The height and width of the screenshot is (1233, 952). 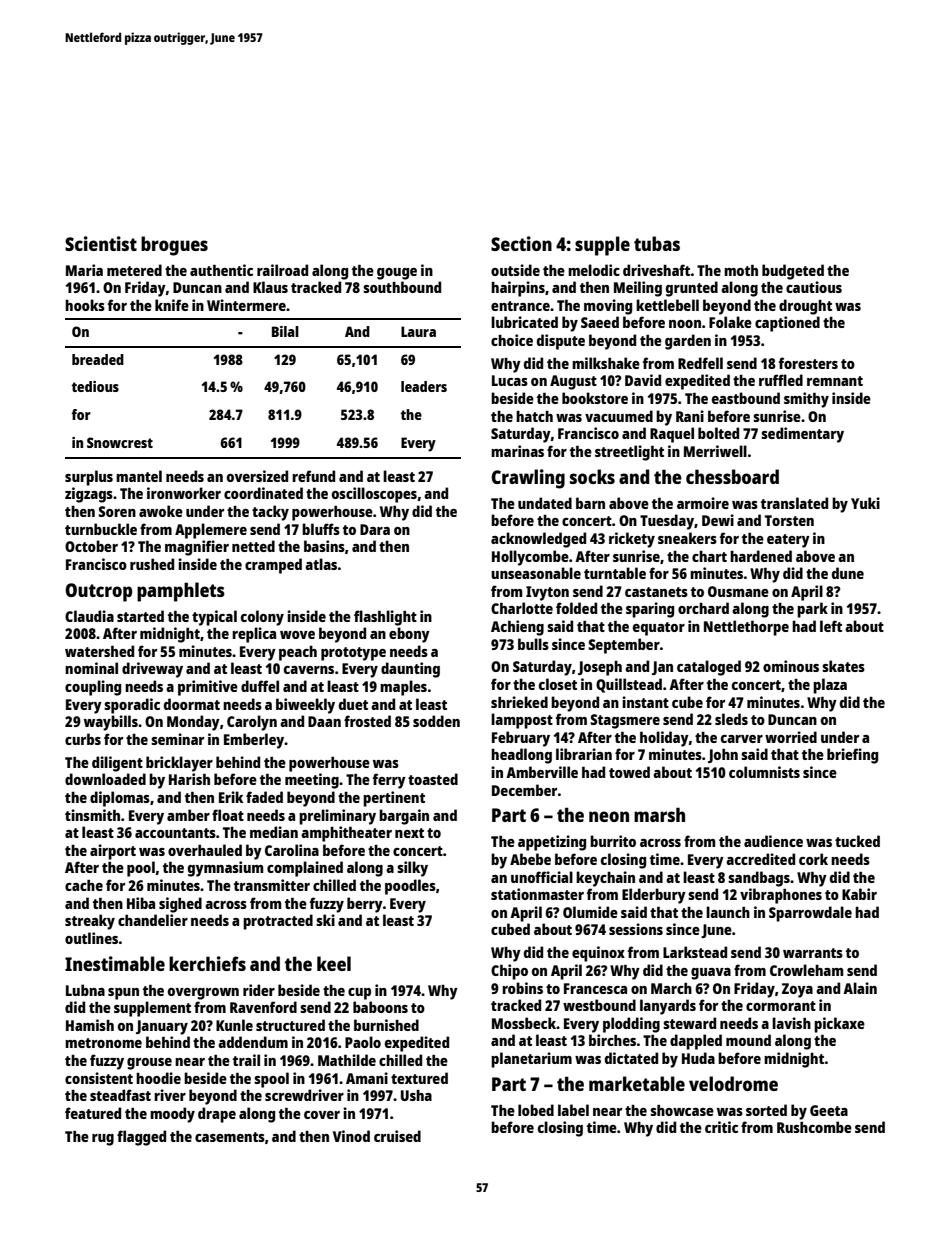 What do you see at coordinates (389, 781) in the screenshot?
I see `ferry` at bounding box center [389, 781].
